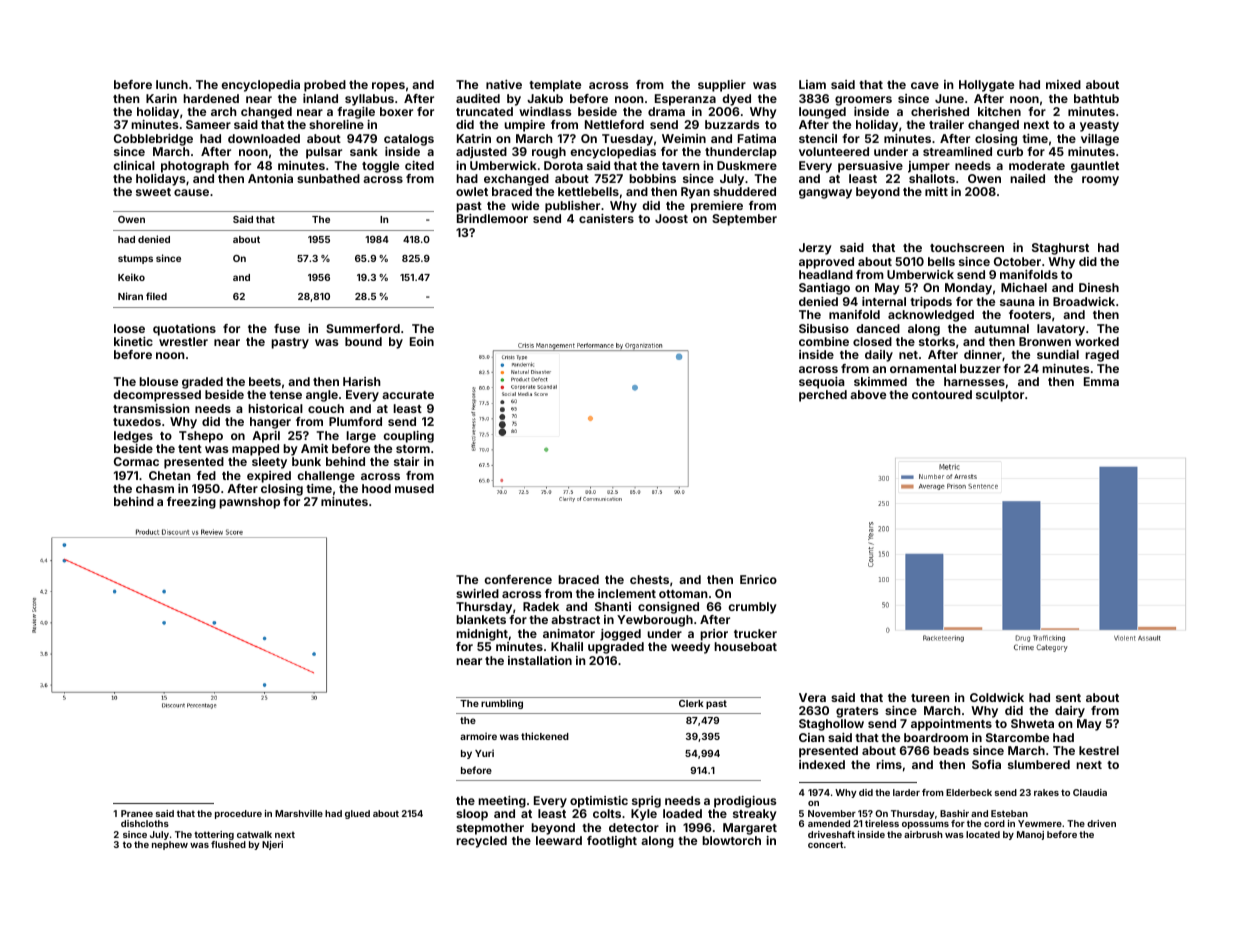 The image size is (1233, 952). Describe the element at coordinates (824, 328) in the document. I see `Sibusiso` at that location.
